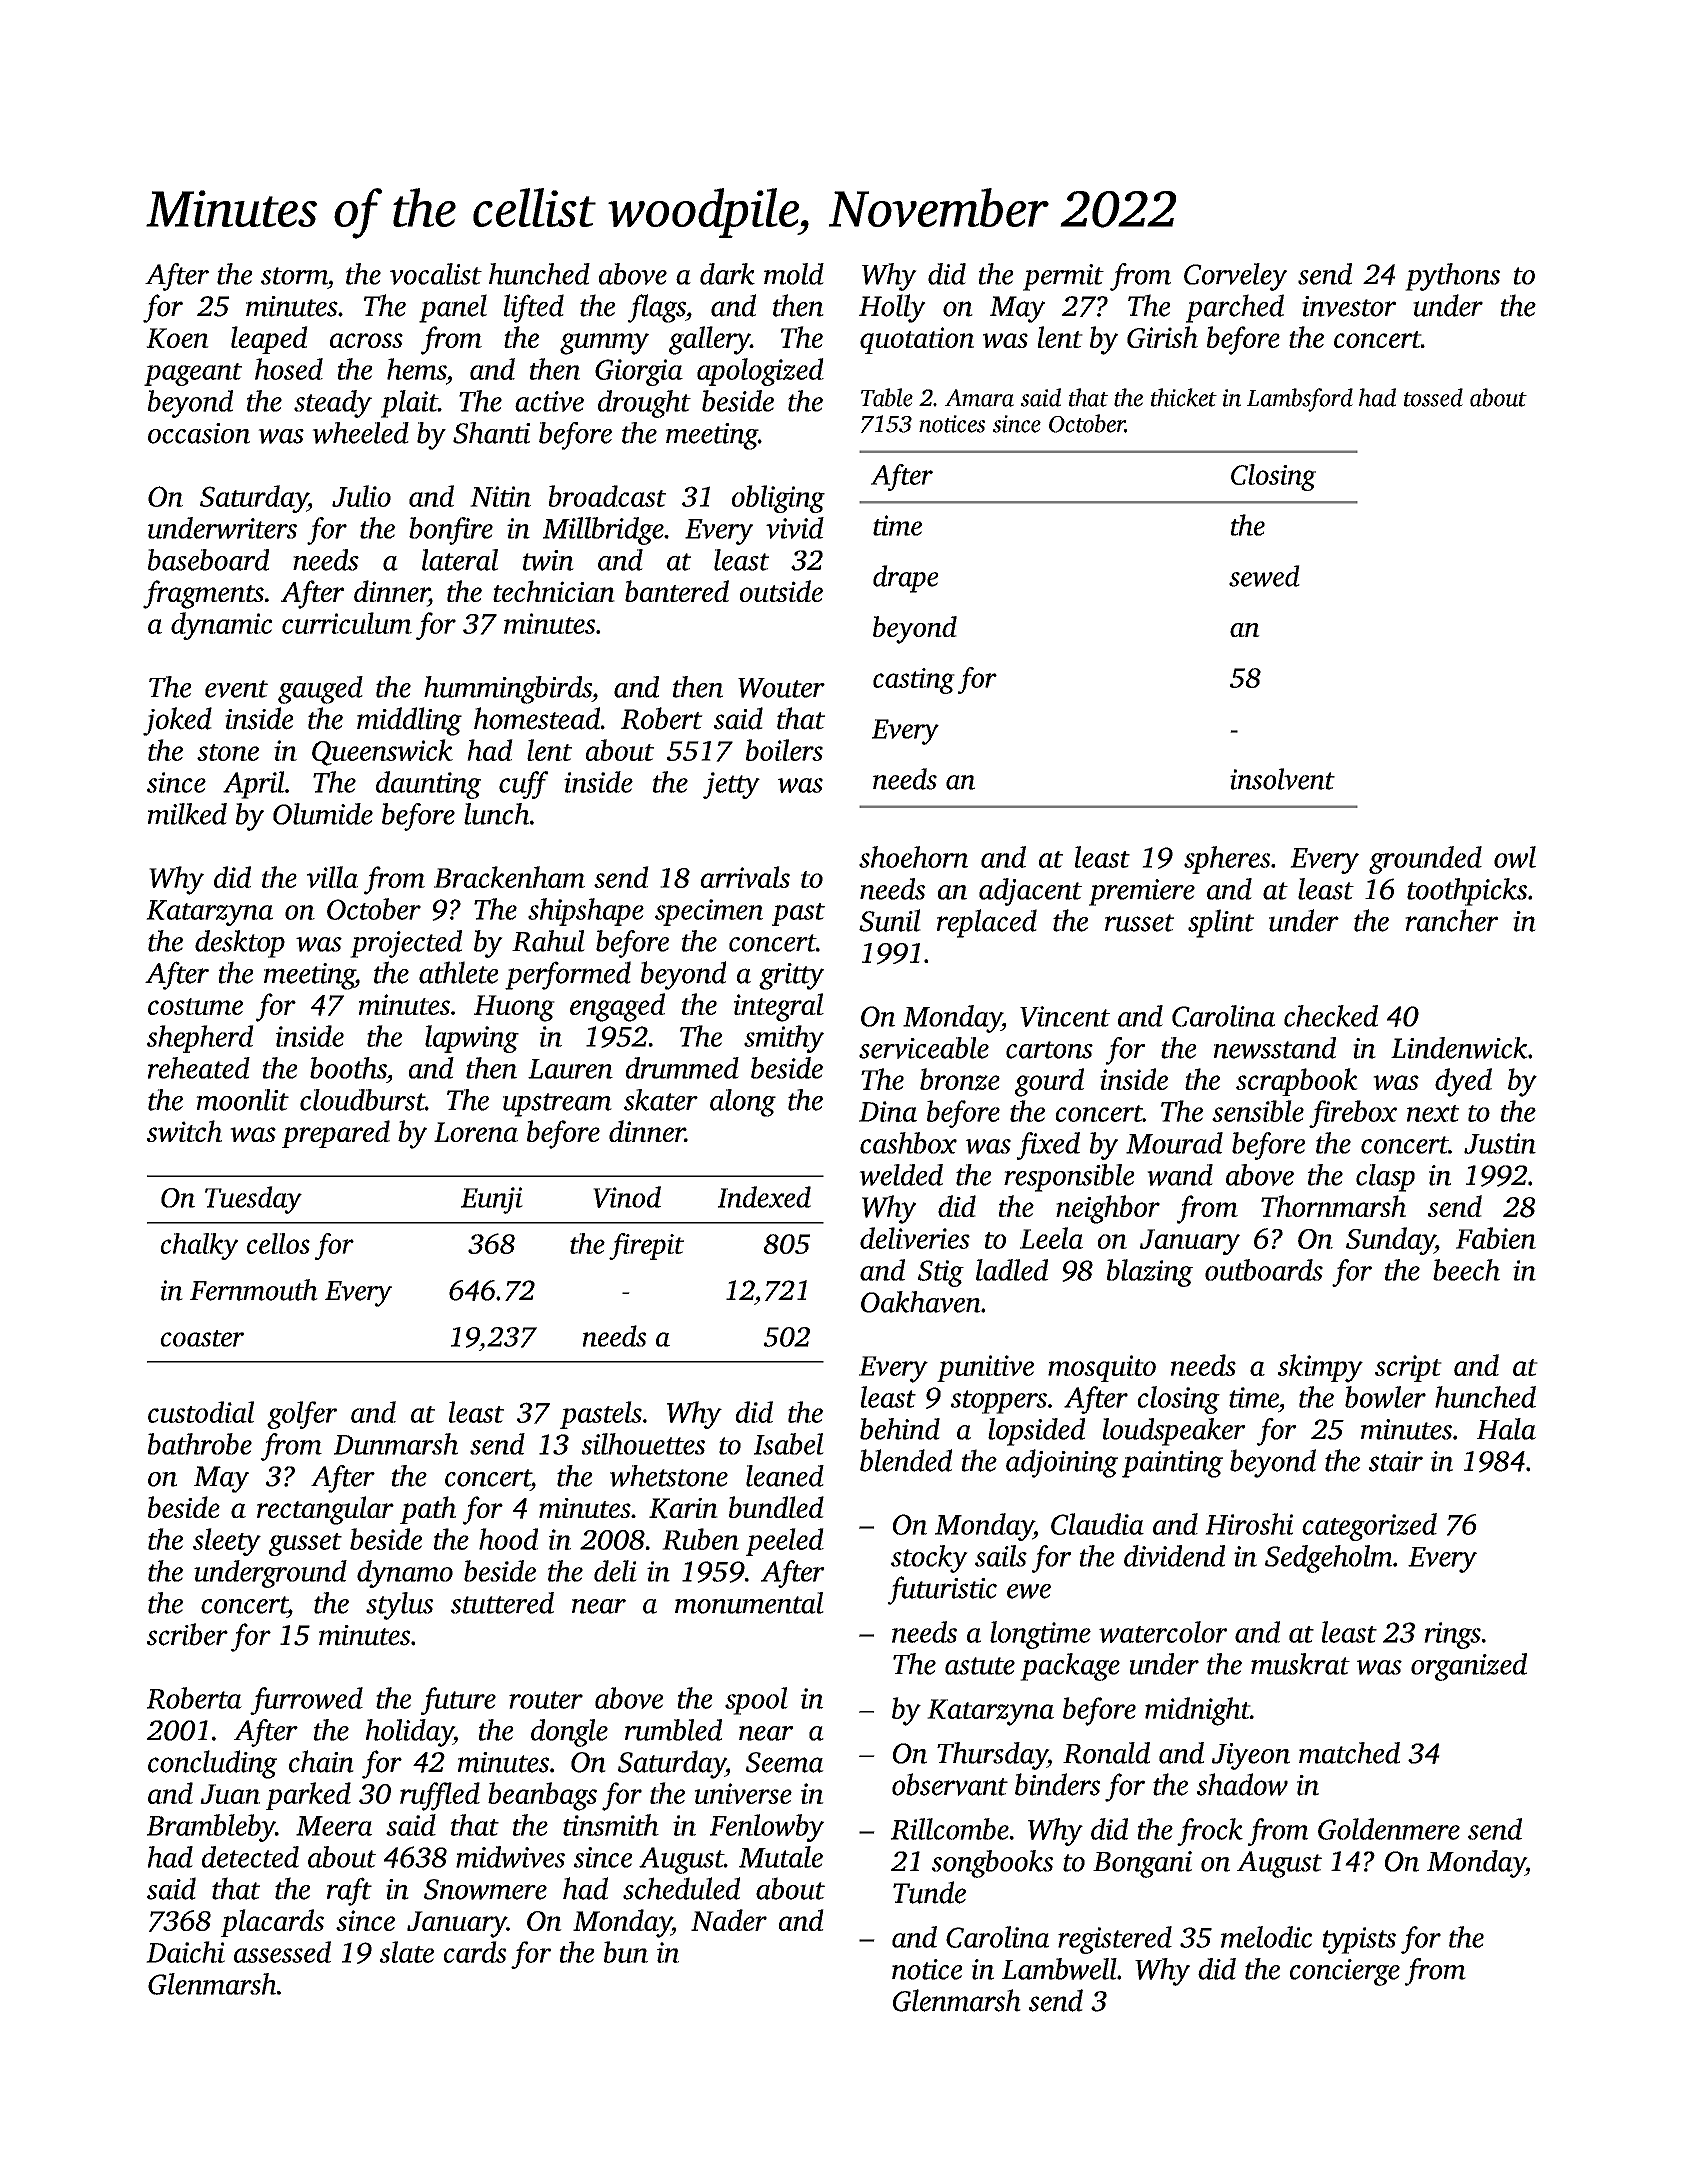 The height and width of the screenshot is (2178, 1683). Describe the element at coordinates (1184, 397) in the screenshot. I see `thicket` at that location.
